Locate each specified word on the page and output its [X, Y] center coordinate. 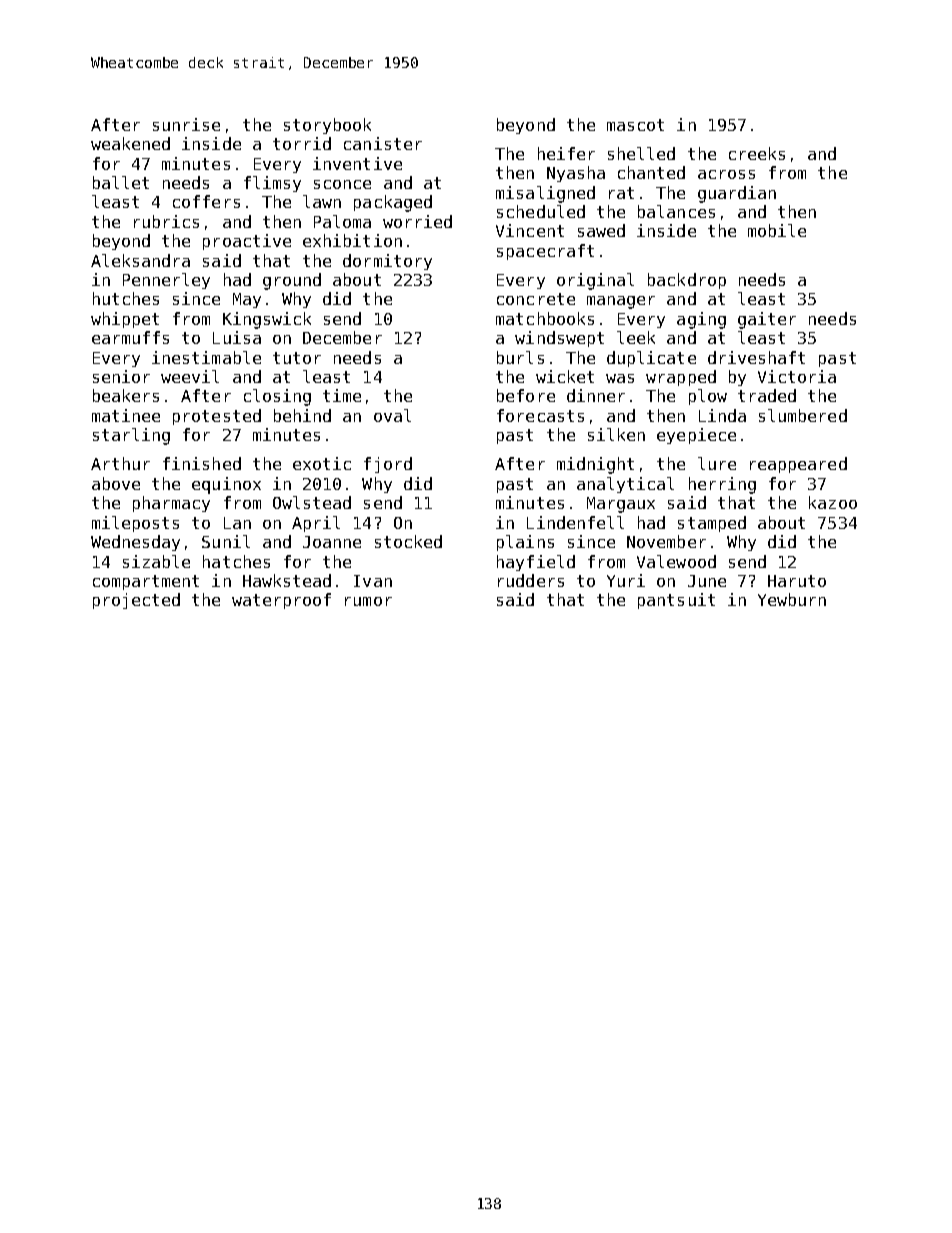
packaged [393, 203]
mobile [777, 230]
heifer [566, 153]
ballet [121, 182]
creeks [757, 153]
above [116, 483]
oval [392, 415]
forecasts [540, 415]
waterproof [281, 601]
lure [717, 463]
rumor [368, 601]
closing [277, 397]
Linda [722, 415]
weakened [130, 143]
